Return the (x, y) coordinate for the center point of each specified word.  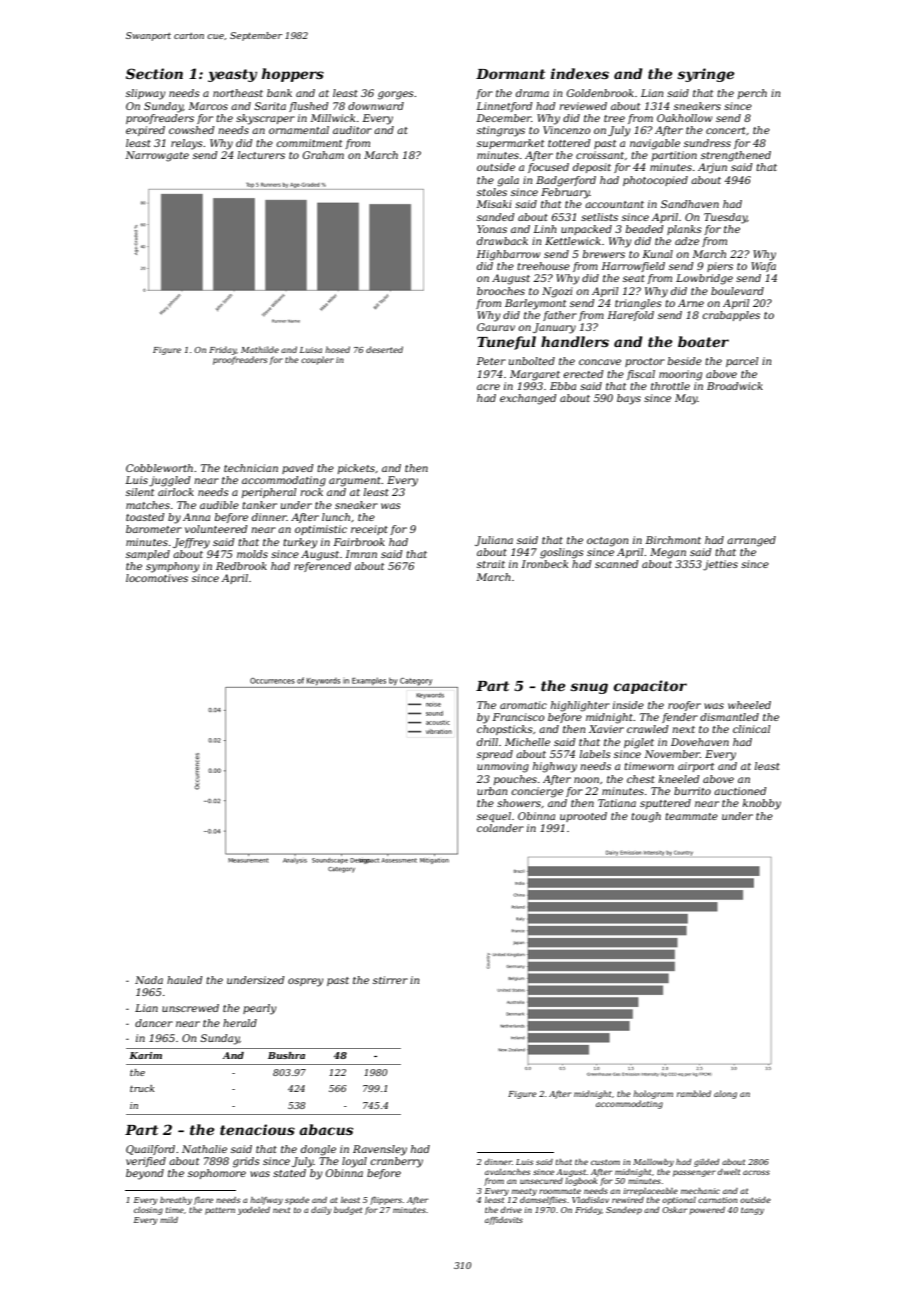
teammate (691, 816)
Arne (691, 303)
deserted (384, 349)
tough (646, 817)
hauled (184, 980)
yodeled (254, 1211)
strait (491, 564)
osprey (305, 982)
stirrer (390, 980)
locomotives (157, 578)
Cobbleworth (159, 468)
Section (154, 73)
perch (752, 94)
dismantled (729, 717)
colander (500, 828)
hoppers (293, 75)
